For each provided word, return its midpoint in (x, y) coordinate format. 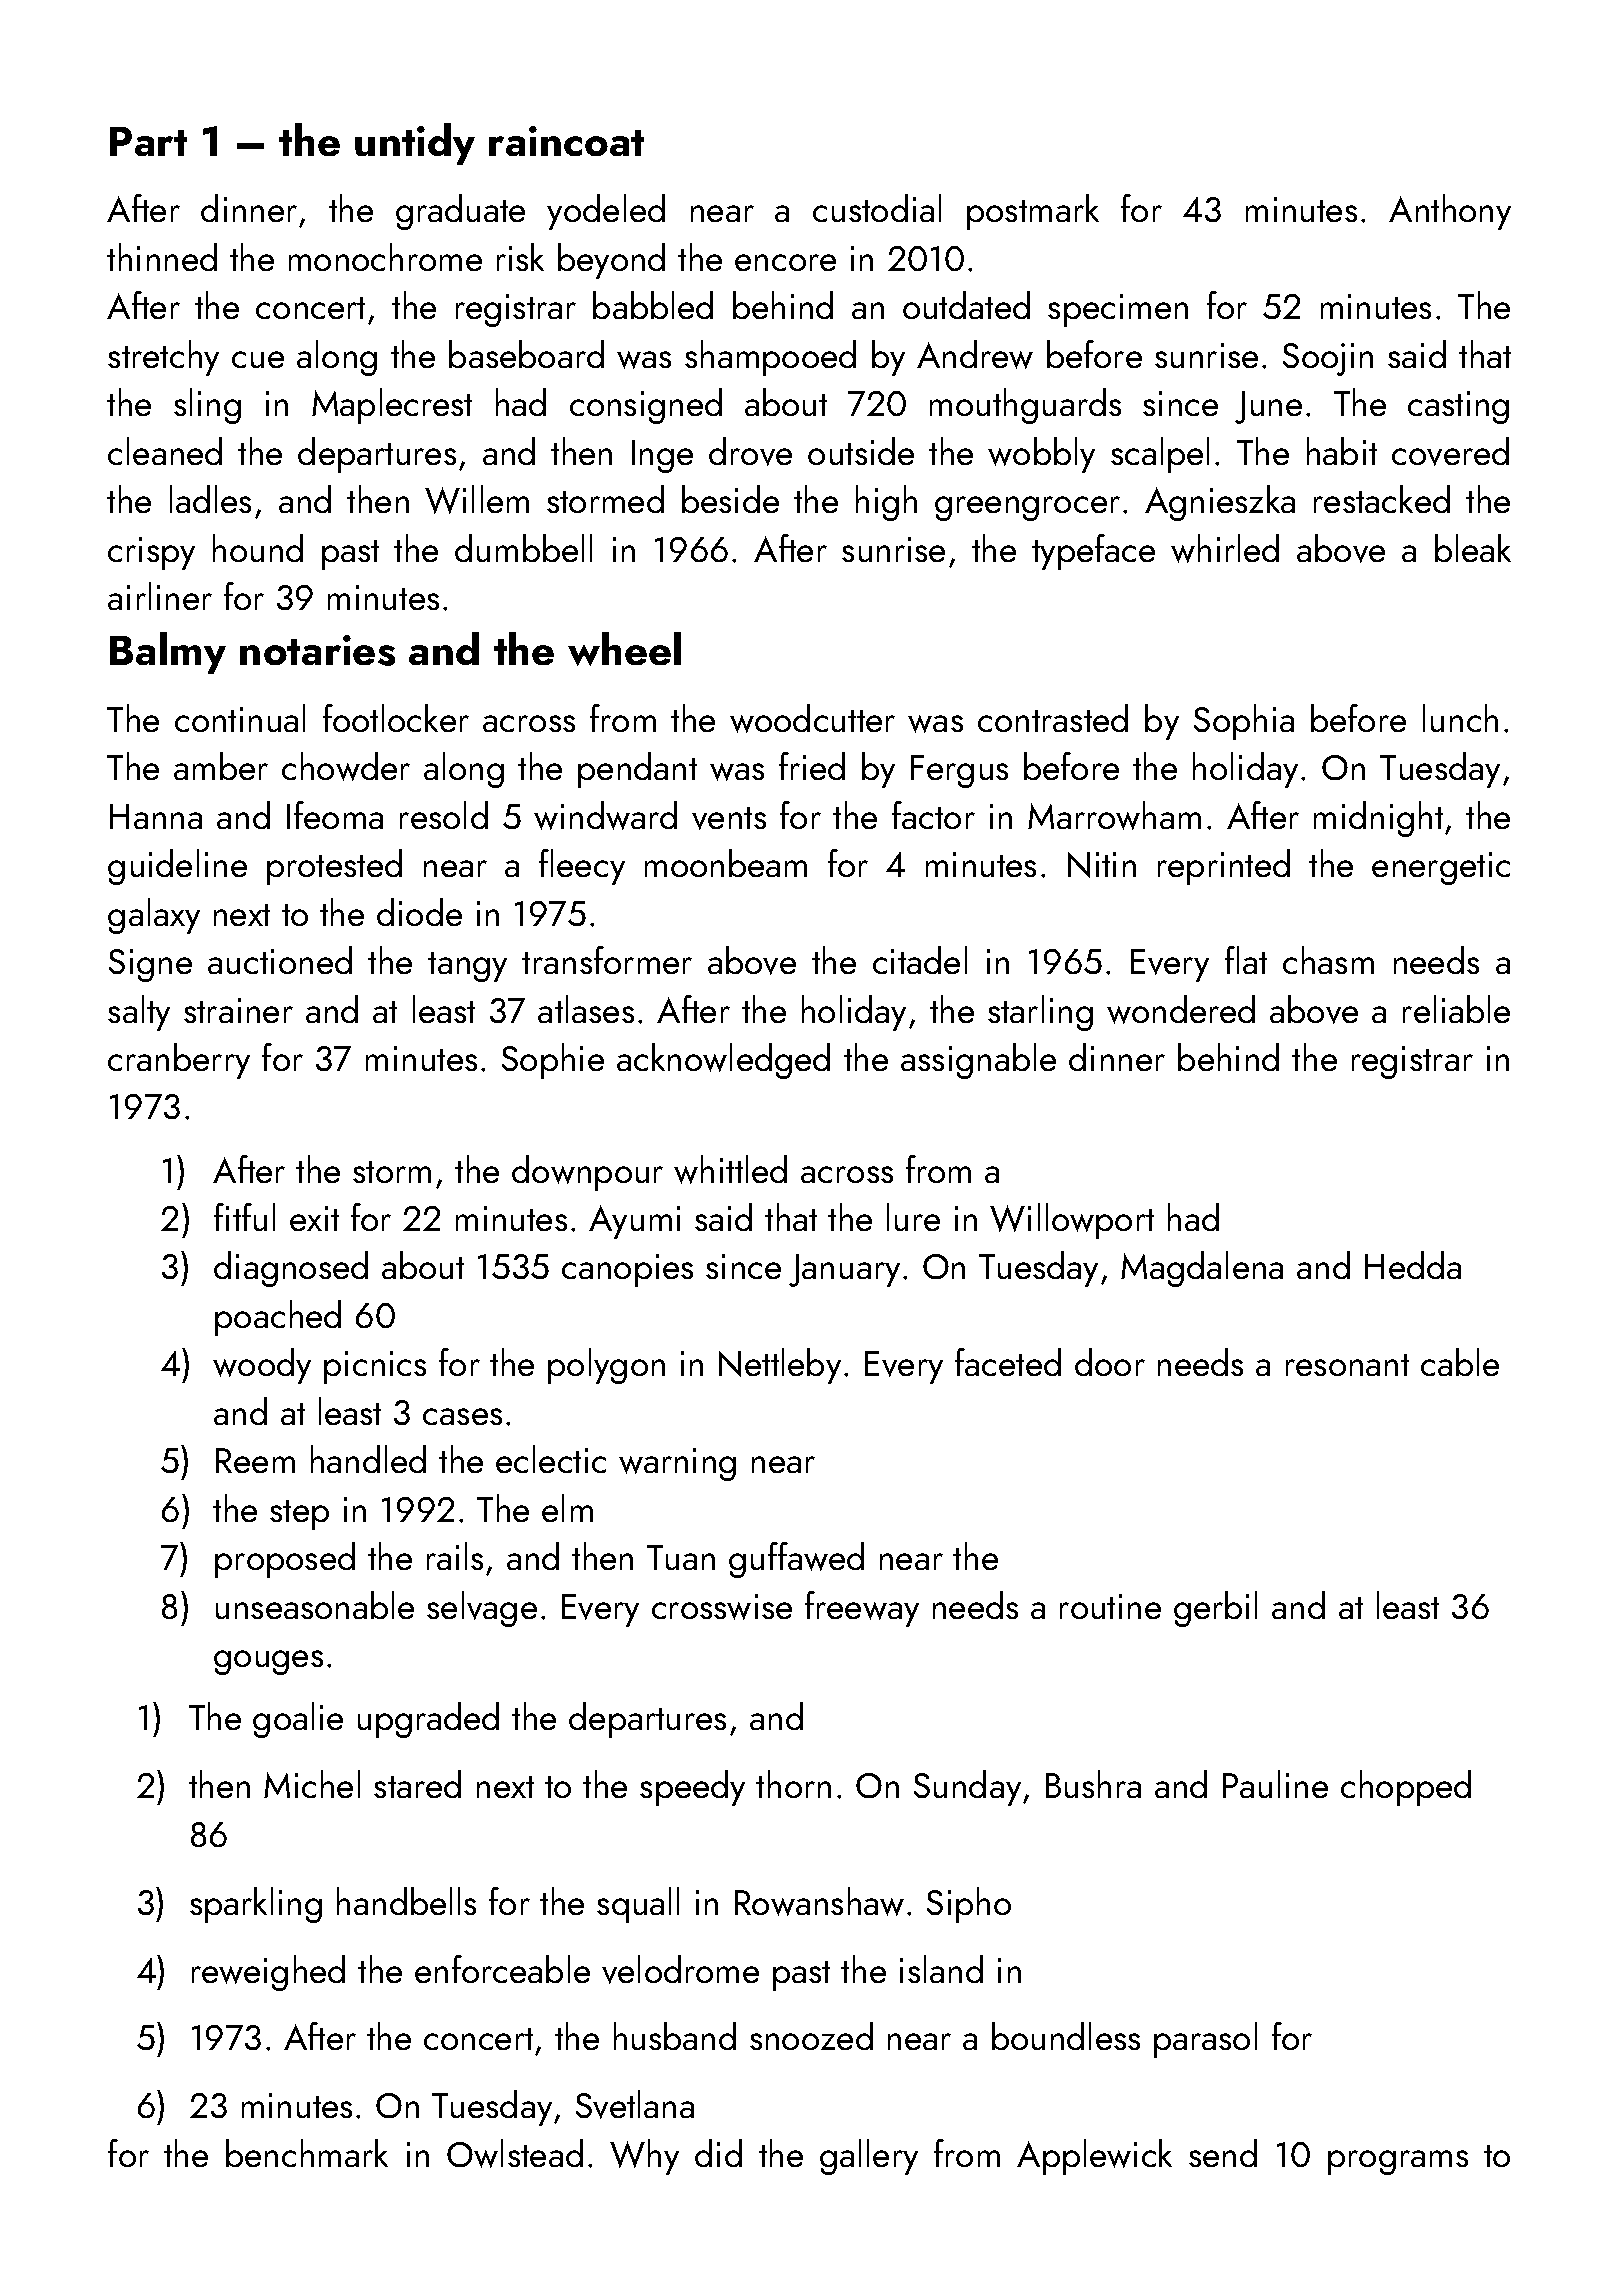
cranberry (179, 1061)
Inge (662, 456)
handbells (406, 1901)
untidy (415, 144)
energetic (1441, 868)
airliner (160, 596)
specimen (1118, 310)
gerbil (1215, 1609)
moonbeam (726, 863)
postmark (1033, 212)
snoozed (811, 2036)
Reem (255, 1460)
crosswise (722, 1607)
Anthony (1450, 212)
